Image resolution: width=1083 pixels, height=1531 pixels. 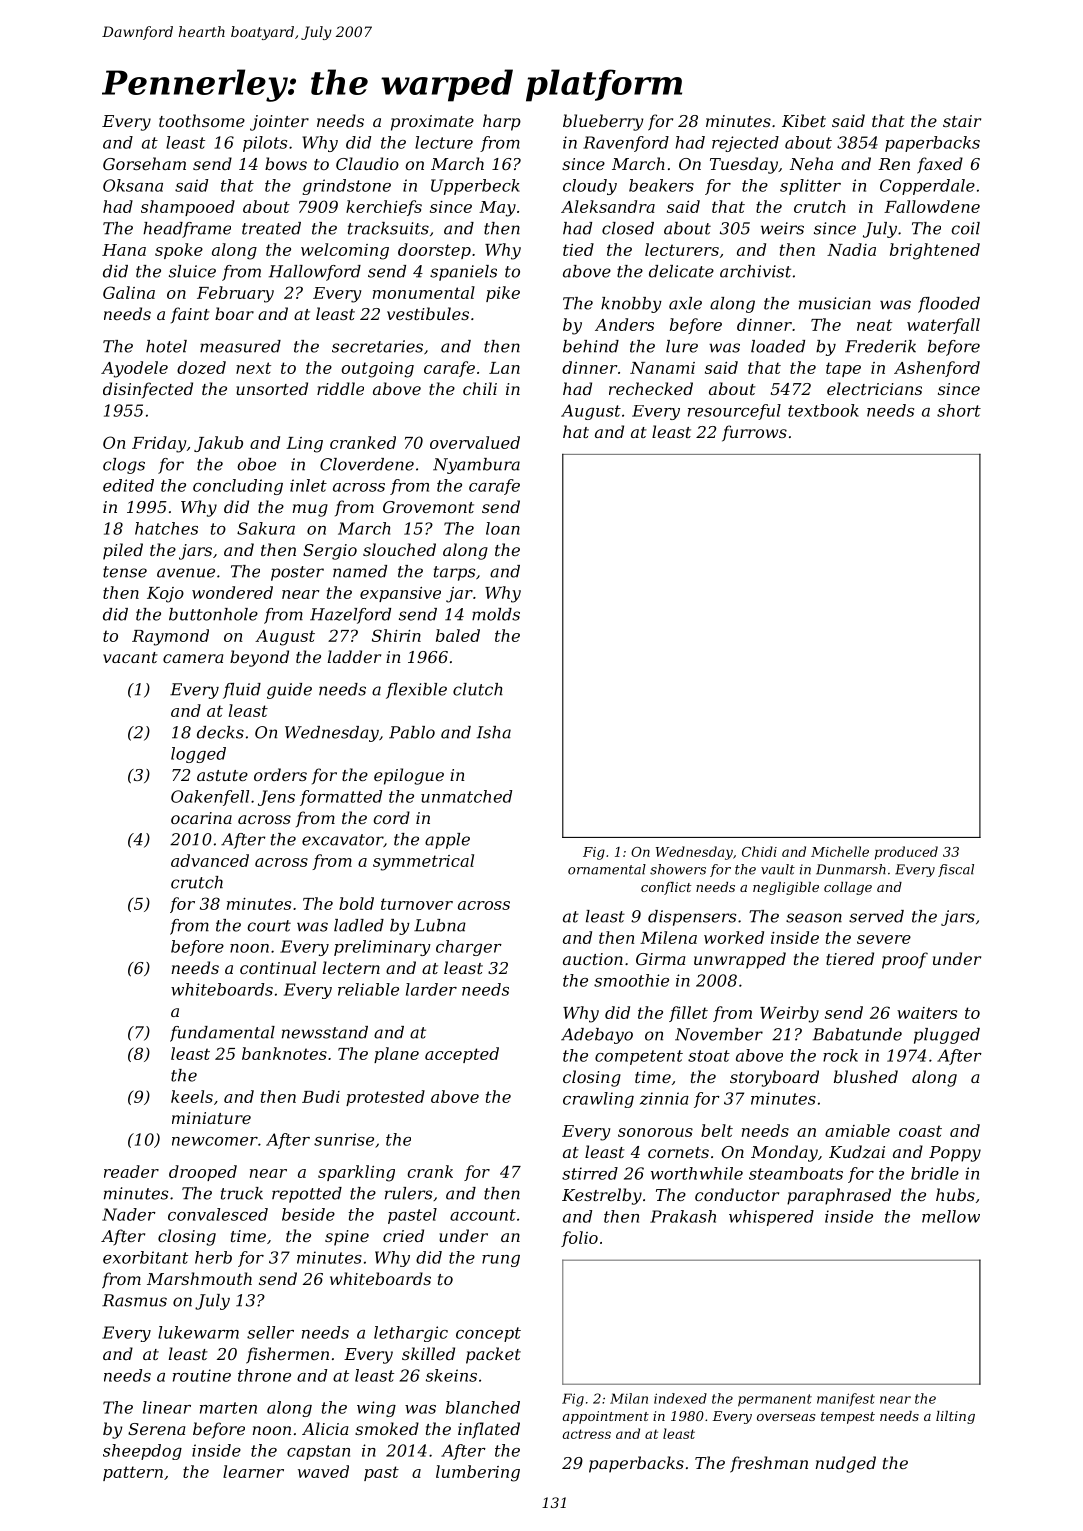 What do you see at coordinates (591, 346) in the screenshot?
I see `behind` at bounding box center [591, 346].
